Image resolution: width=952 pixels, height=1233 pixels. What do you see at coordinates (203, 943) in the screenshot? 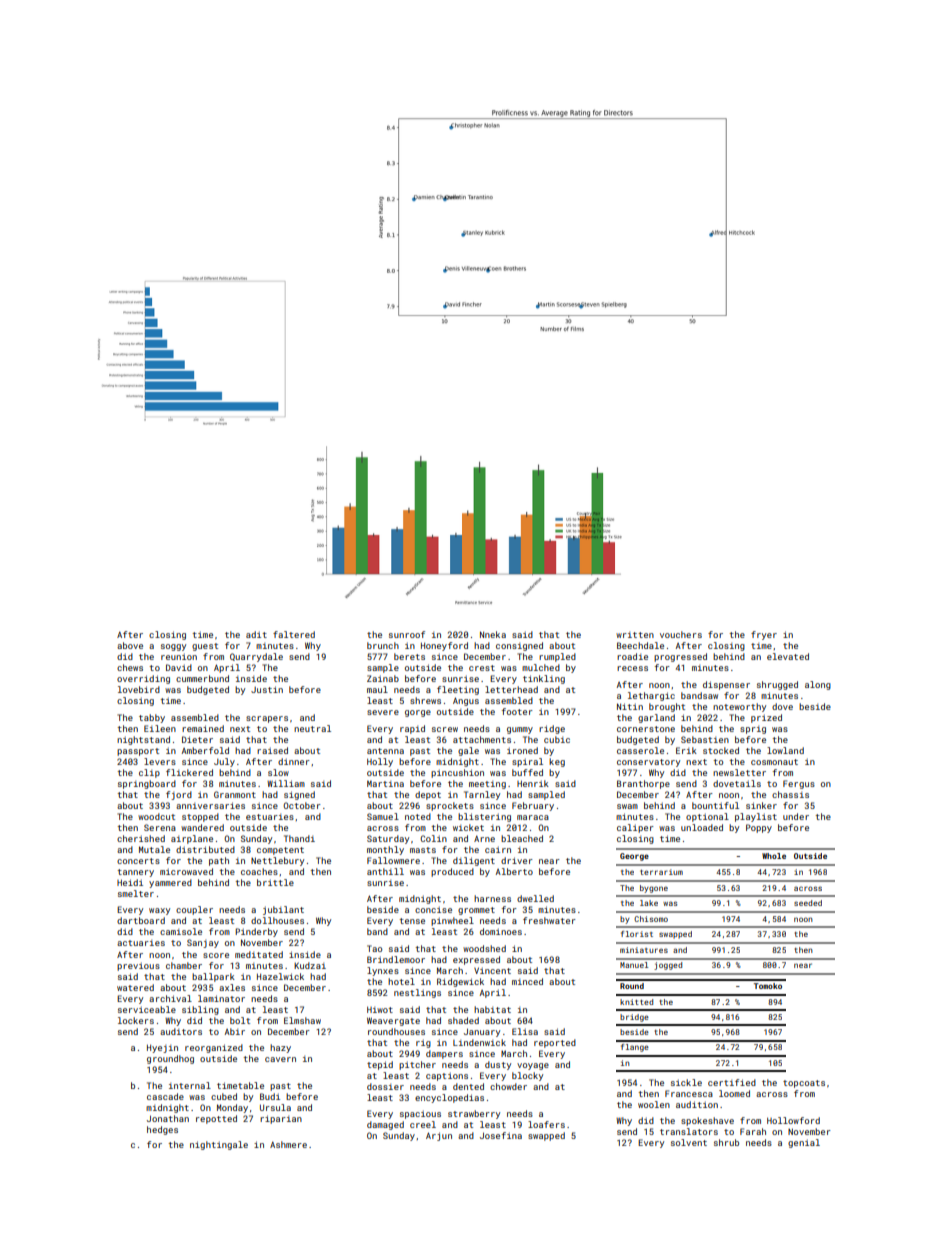
I see `Sanjay` at bounding box center [203, 943].
